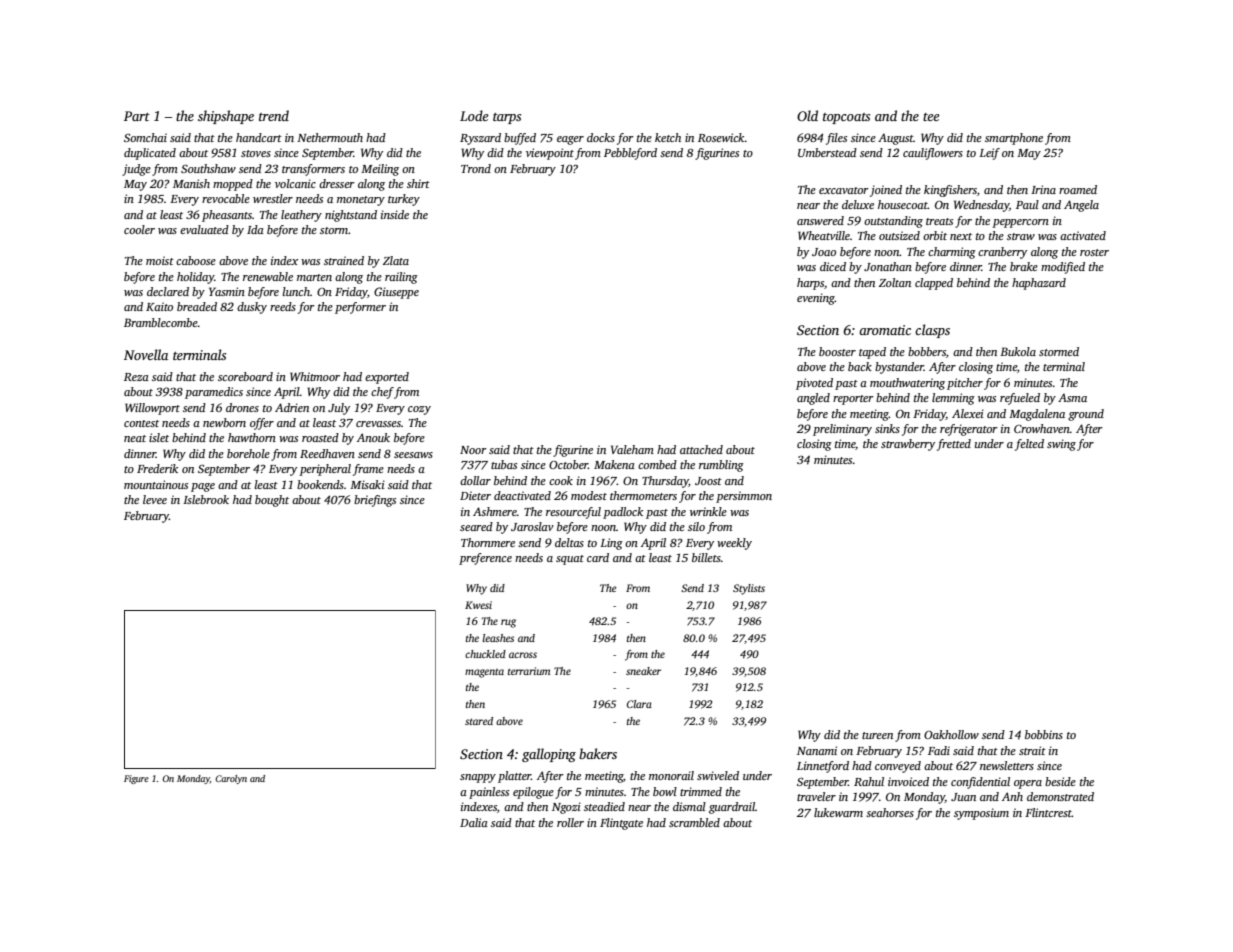 The image size is (1233, 952). Describe the element at coordinates (749, 589) in the page. I see `Stylists` at that location.
